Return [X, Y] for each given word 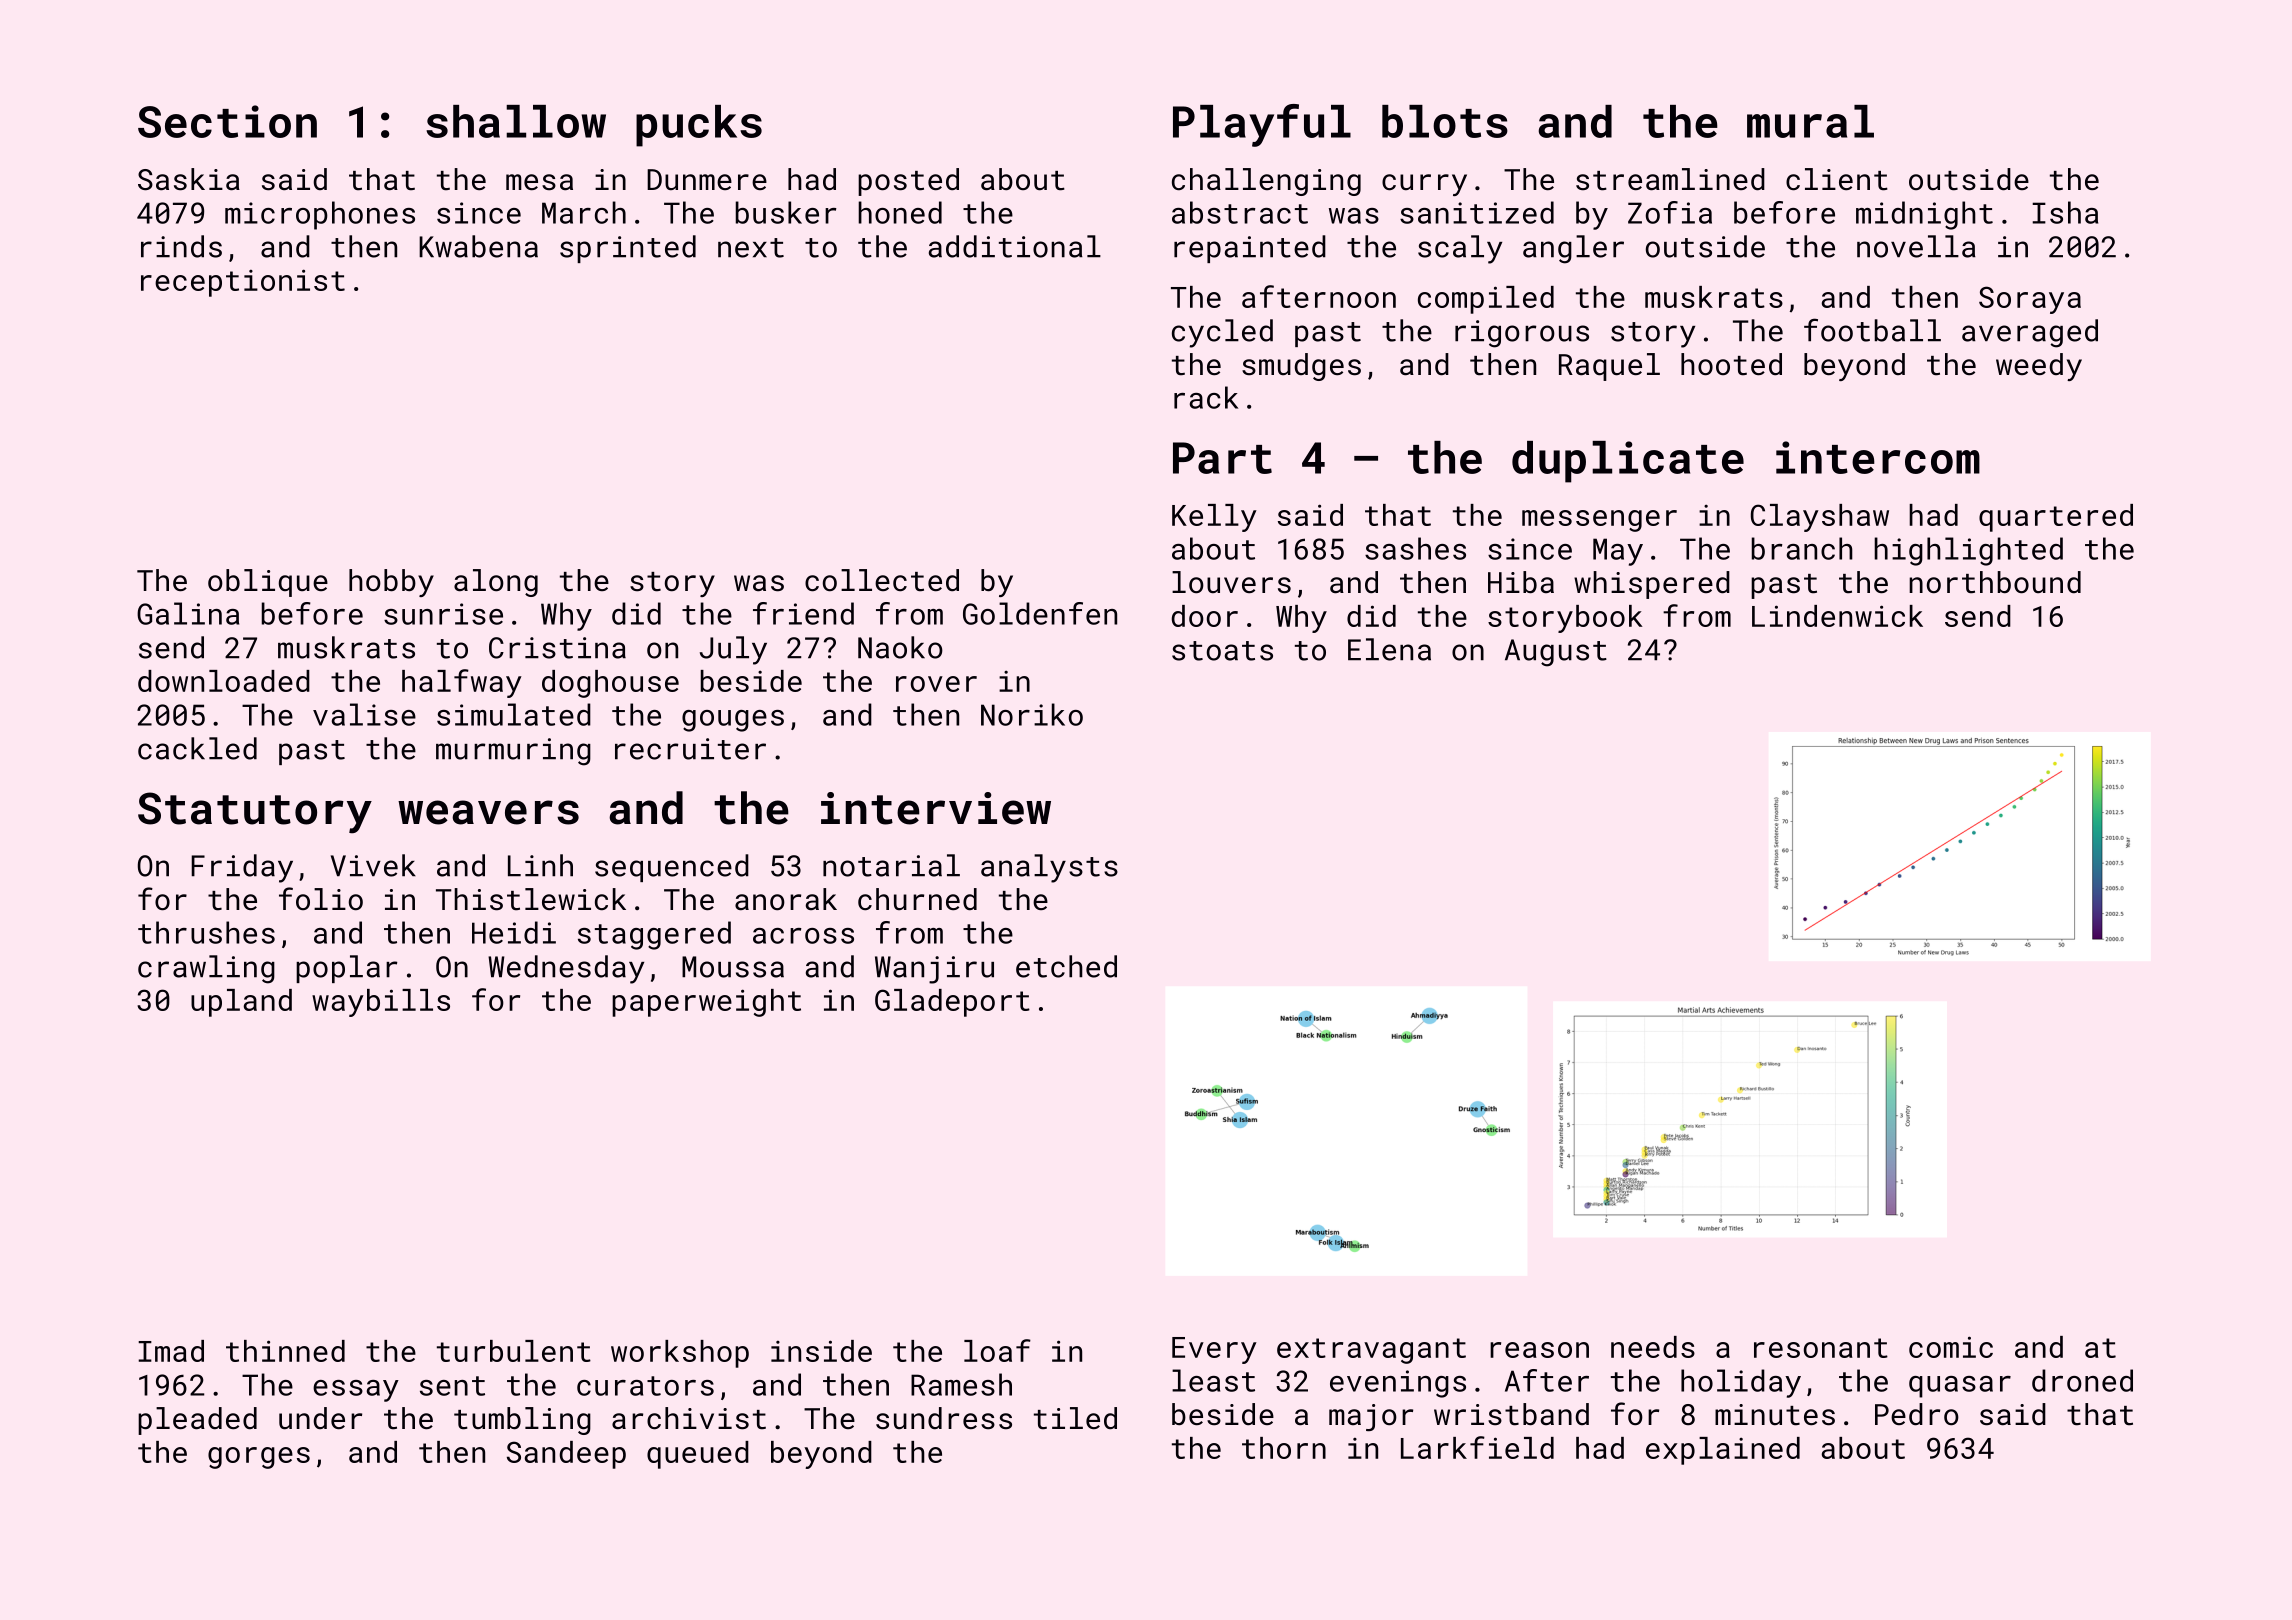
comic [1951, 1347]
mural [1810, 121]
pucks [699, 126]
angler [1573, 249]
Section [227, 121]
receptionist [243, 283]
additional [1015, 246]
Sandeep [566, 1455]
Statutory [255, 813]
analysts [1049, 868]
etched [1066, 966]
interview [936, 808]
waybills [381, 1003]
